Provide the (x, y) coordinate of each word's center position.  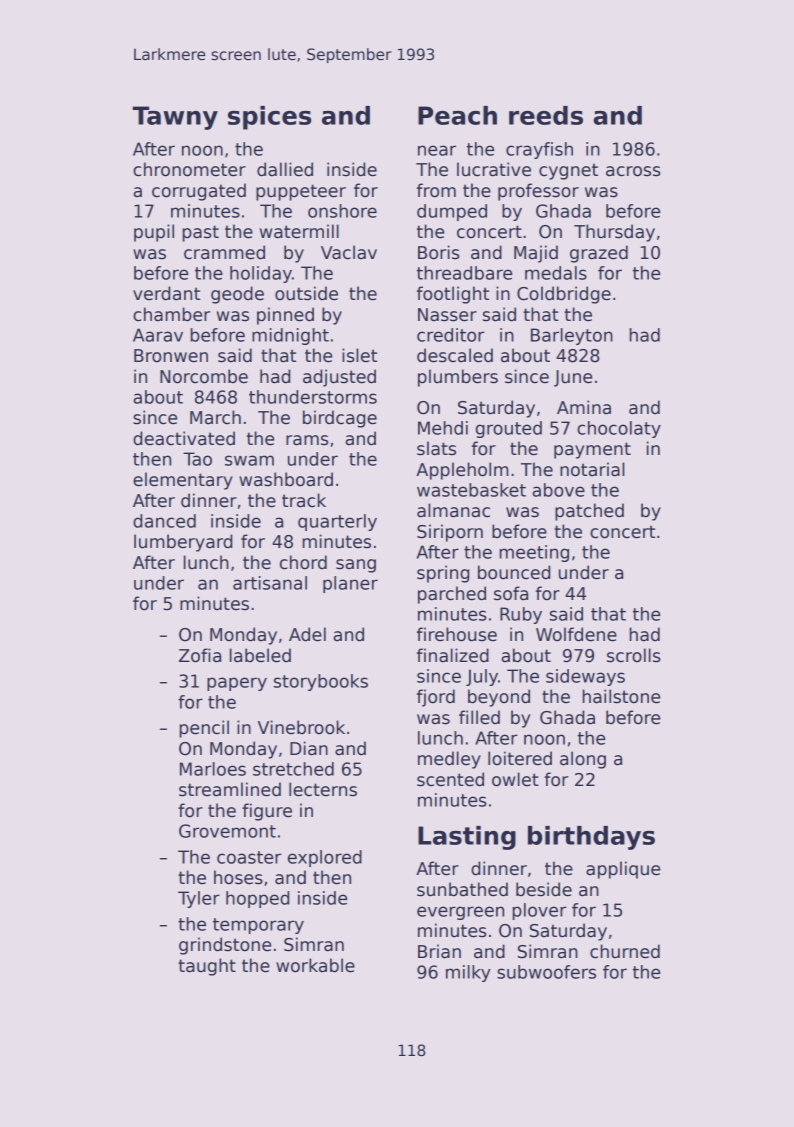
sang (356, 566)
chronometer (189, 169)
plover (539, 911)
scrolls (634, 655)
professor (538, 192)
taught (207, 967)
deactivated (184, 438)
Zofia (200, 655)
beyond (499, 698)
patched (589, 512)
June (573, 378)
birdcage (340, 419)
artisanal (270, 583)
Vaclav (349, 252)
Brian (439, 951)
